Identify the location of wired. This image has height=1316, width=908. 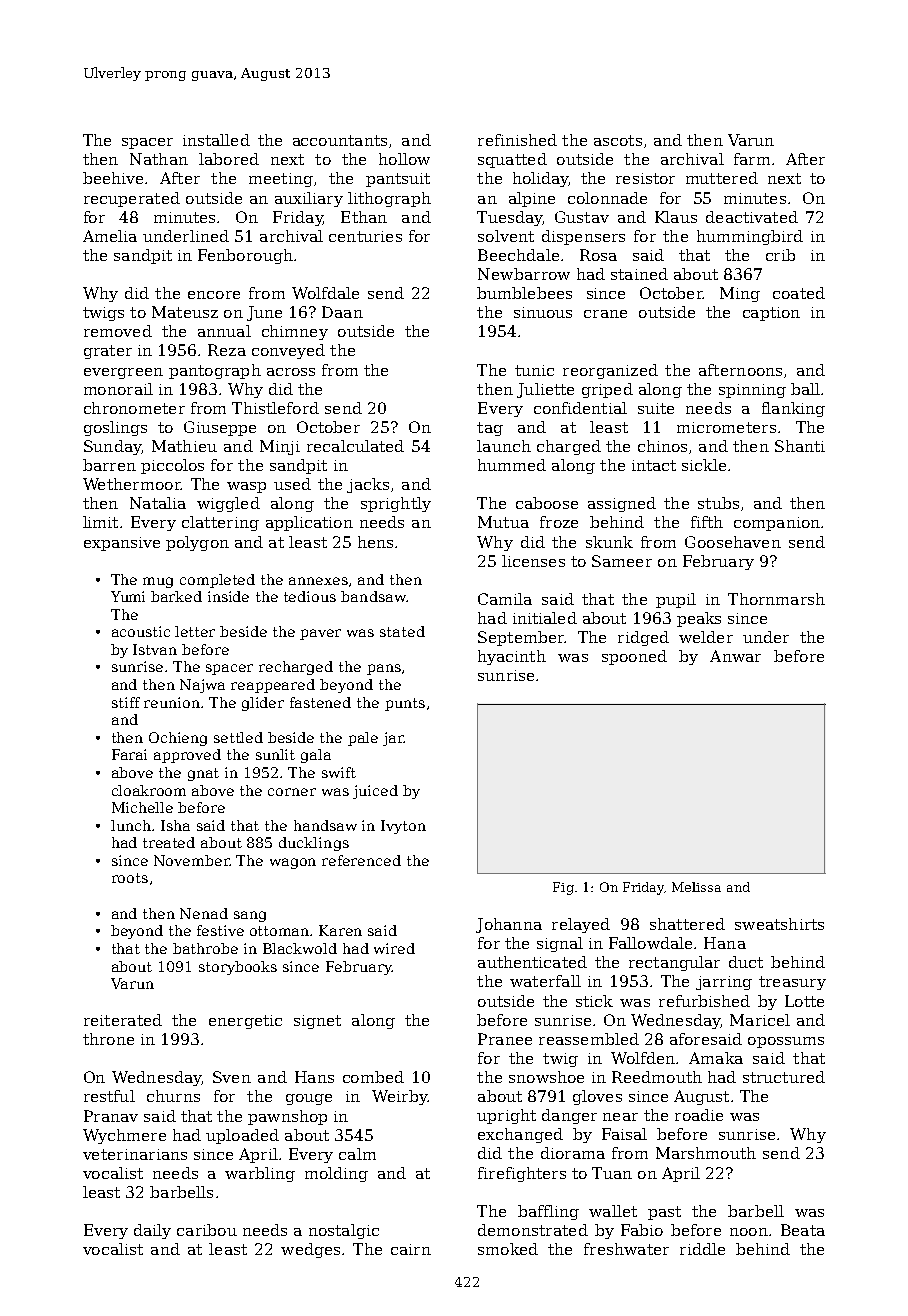
(394, 948).
